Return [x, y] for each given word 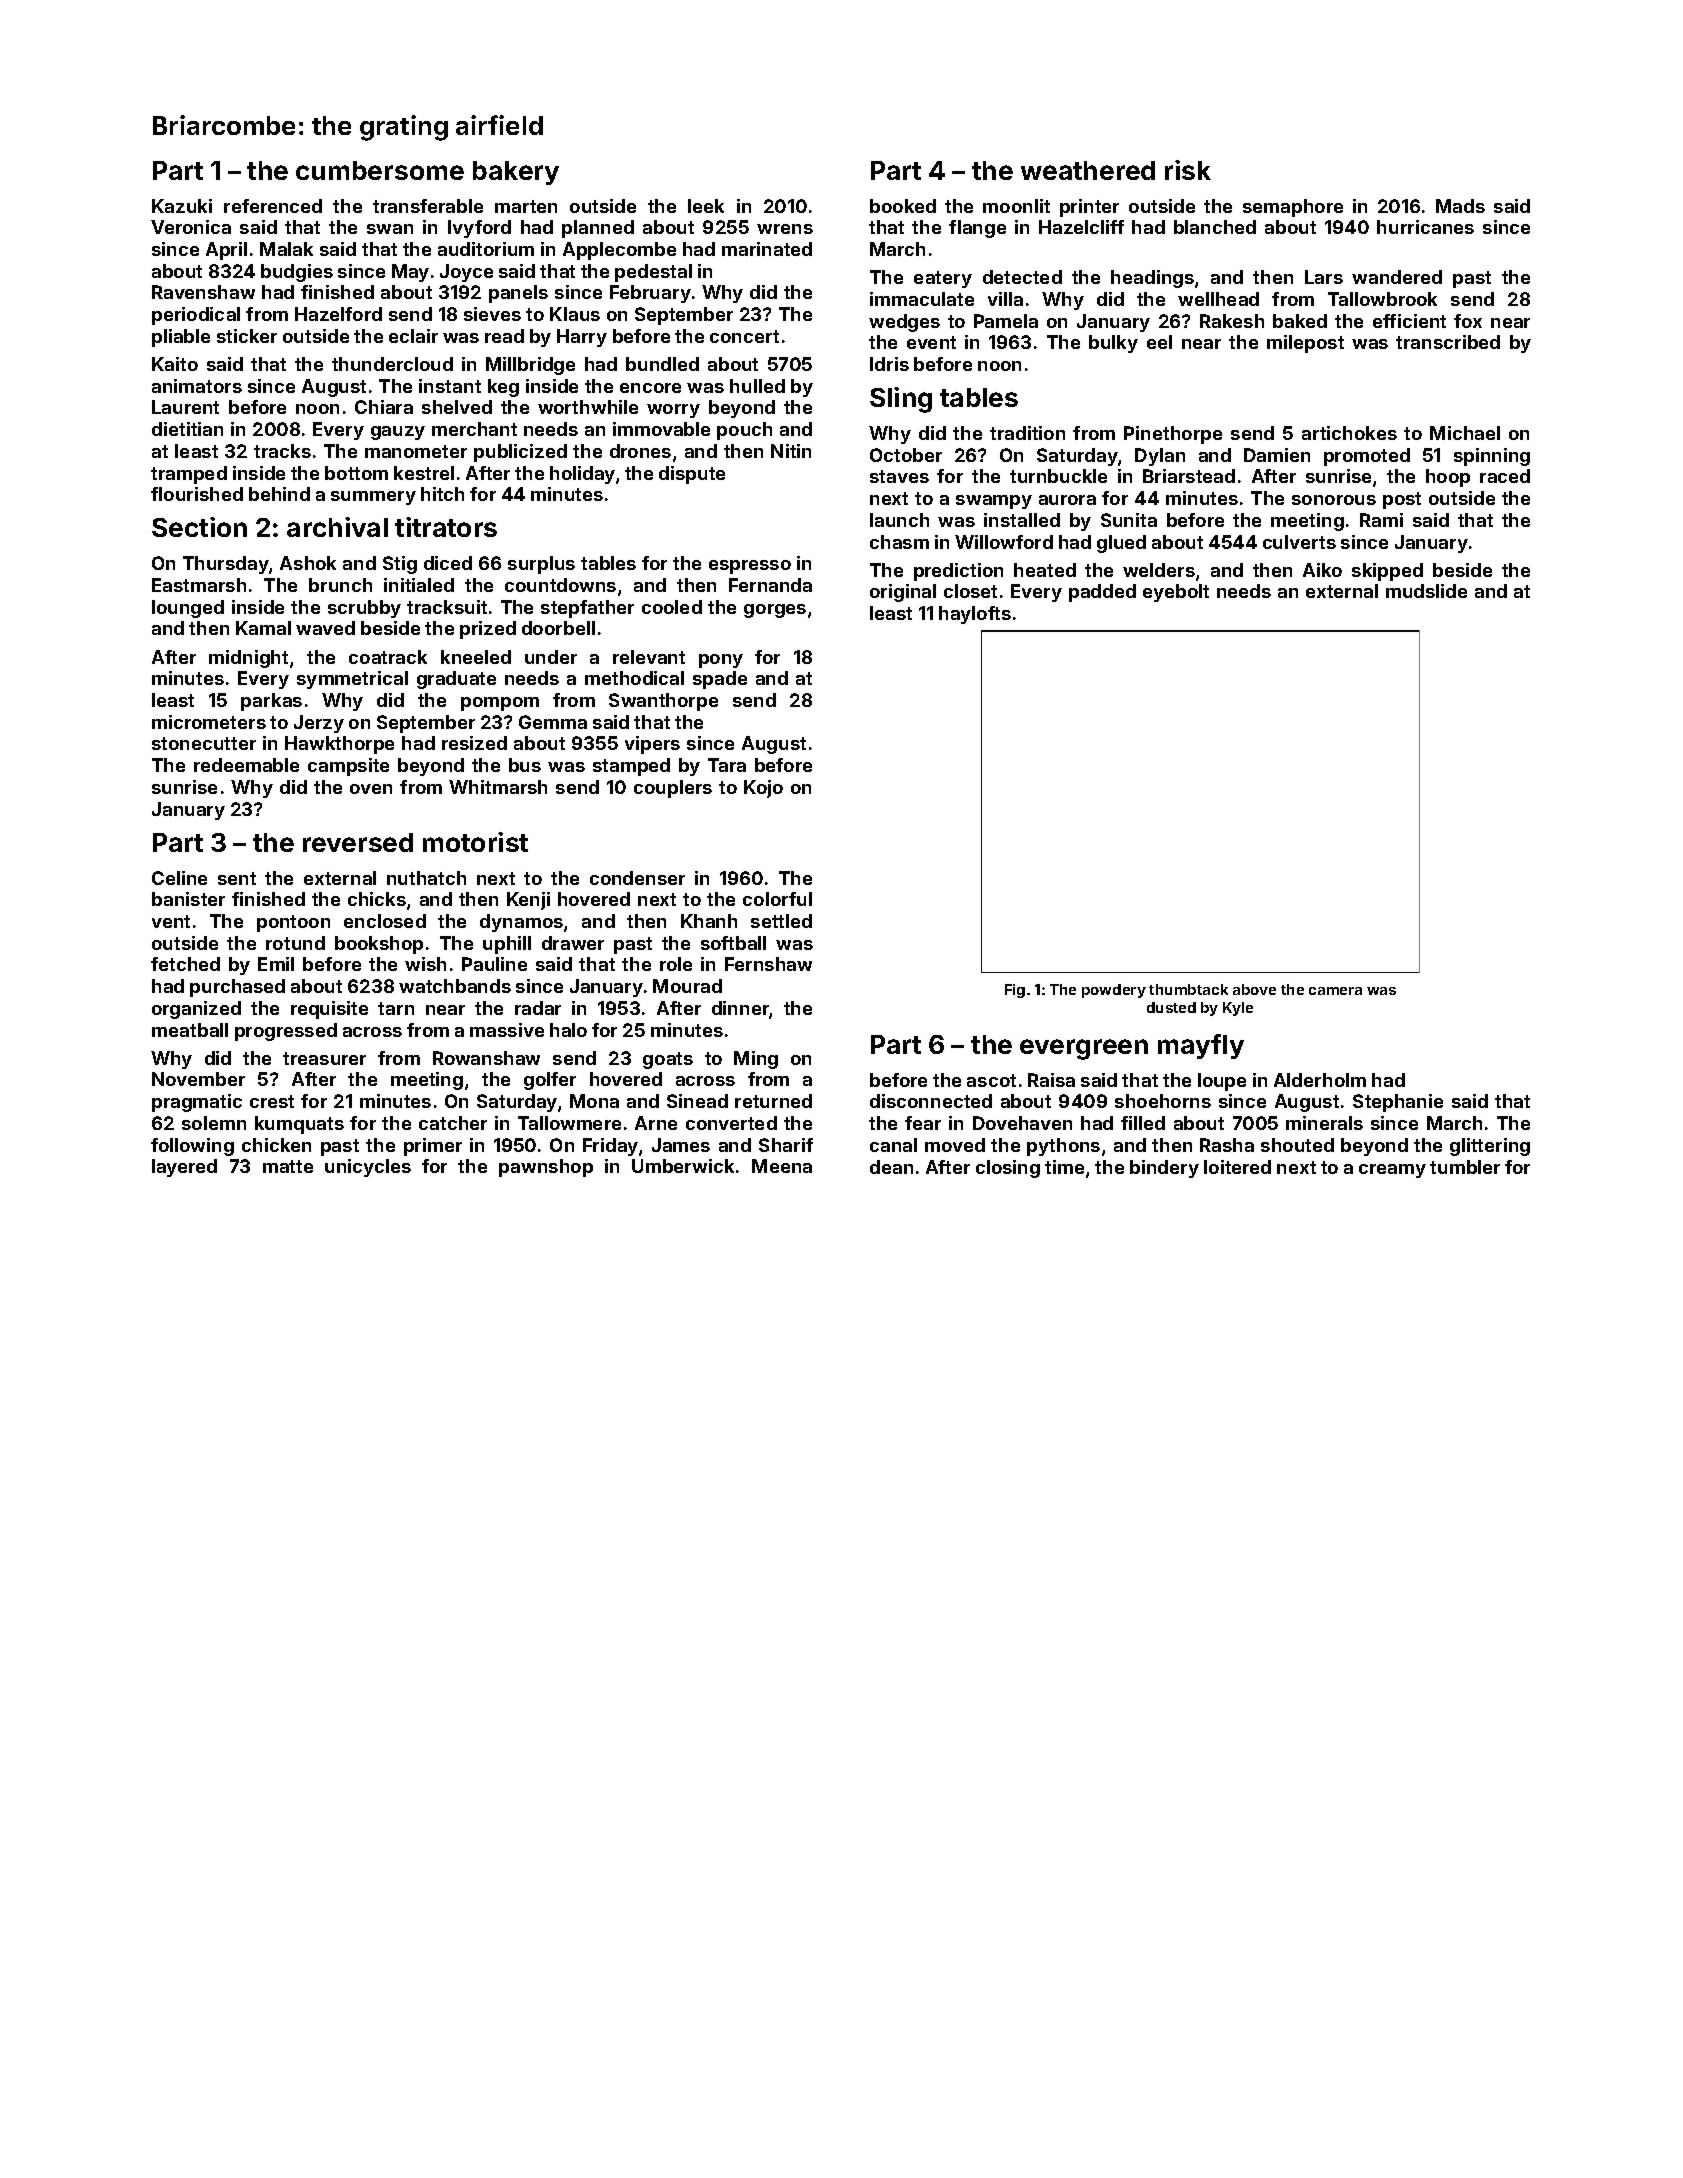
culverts [1299, 542]
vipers [652, 745]
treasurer [324, 1058]
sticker [247, 336]
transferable [428, 206]
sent [237, 878]
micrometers [209, 722]
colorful [777, 899]
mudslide [1426, 591]
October [906, 455]
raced [1505, 476]
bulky [1113, 344]
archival [337, 527]
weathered [1088, 170]
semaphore [1293, 208]
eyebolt [1176, 593]
